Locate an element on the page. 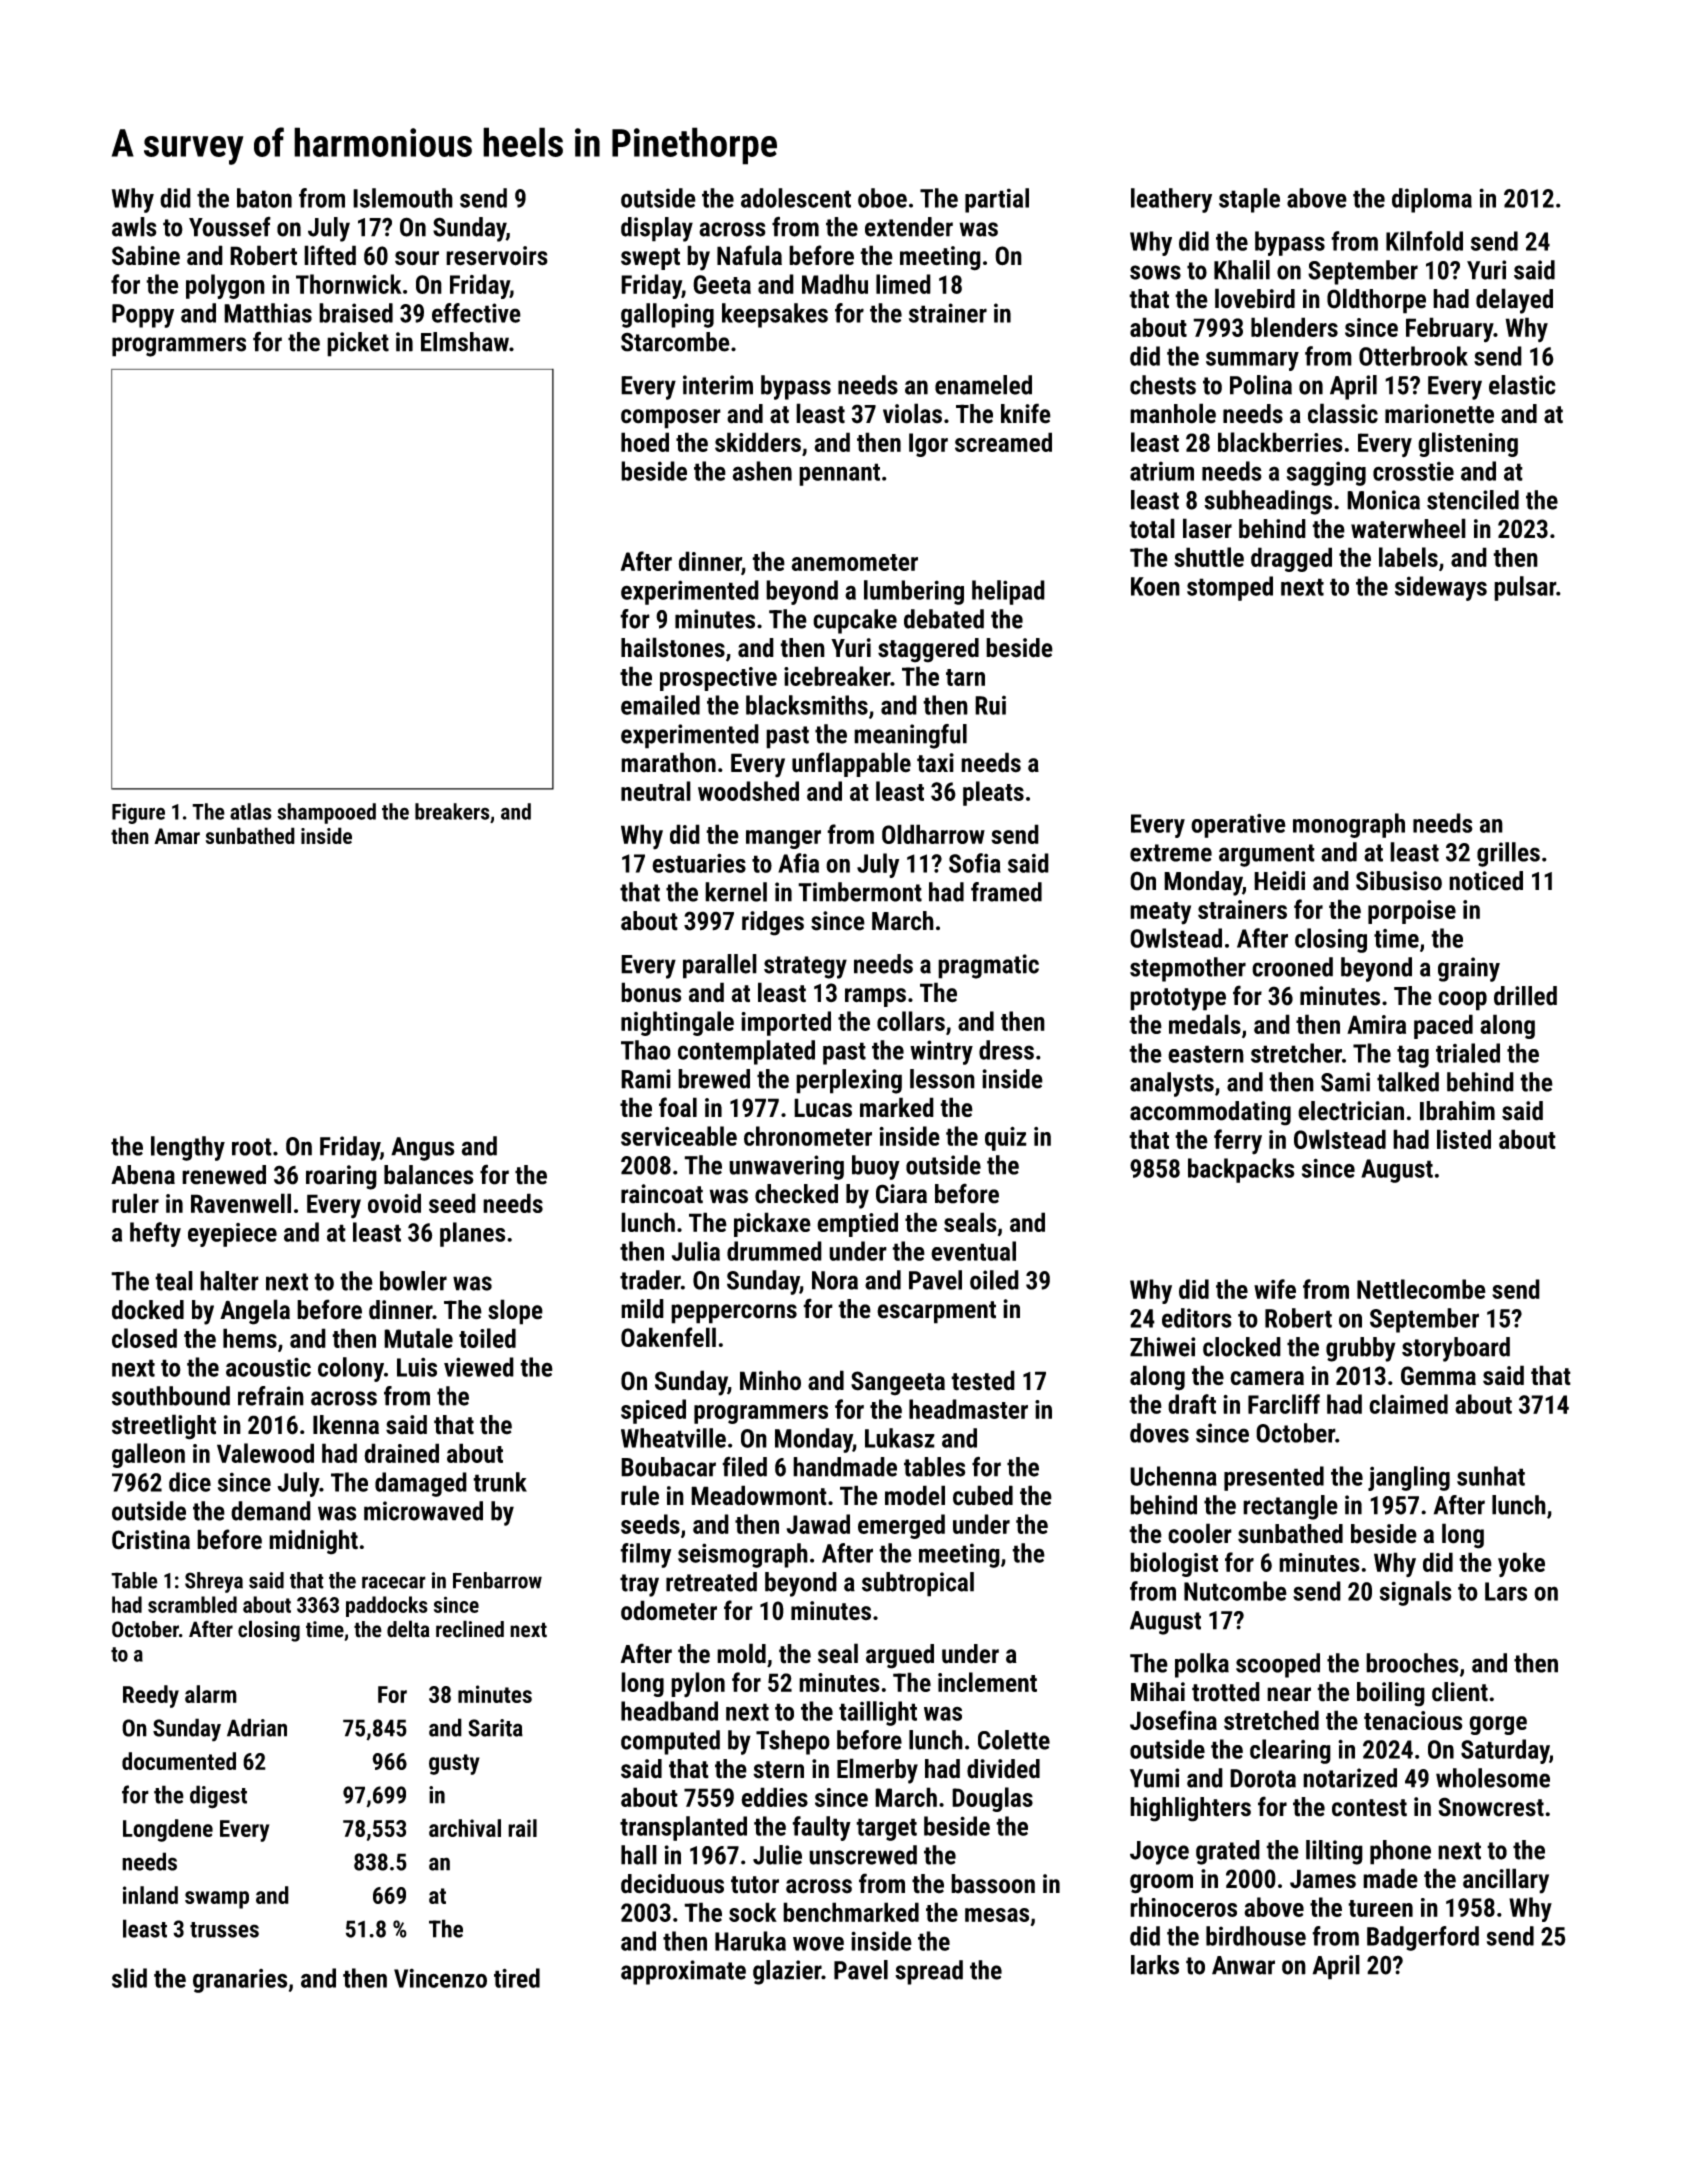 Image resolution: width=1683 pixels, height=2178 pixels. Tshepo is located at coordinates (793, 1742).
